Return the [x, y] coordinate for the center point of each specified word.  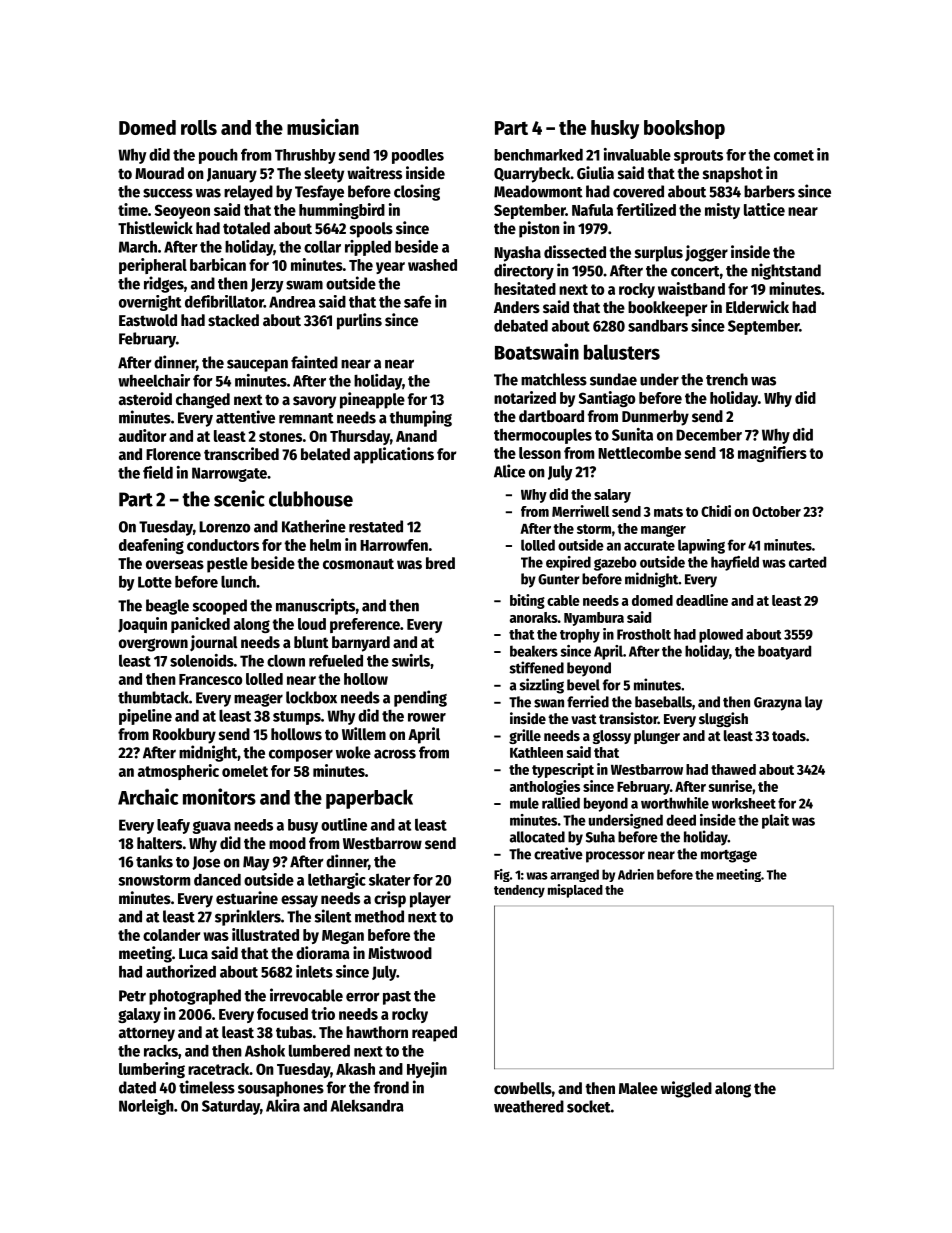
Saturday [231, 1107]
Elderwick [757, 307]
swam [304, 285]
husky [615, 129]
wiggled [686, 1089]
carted [807, 562]
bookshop [684, 129]
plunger [657, 737]
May [256, 863]
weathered [529, 1106]
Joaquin [142, 625]
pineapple [372, 400]
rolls [199, 127]
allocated [537, 837]
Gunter [559, 579]
